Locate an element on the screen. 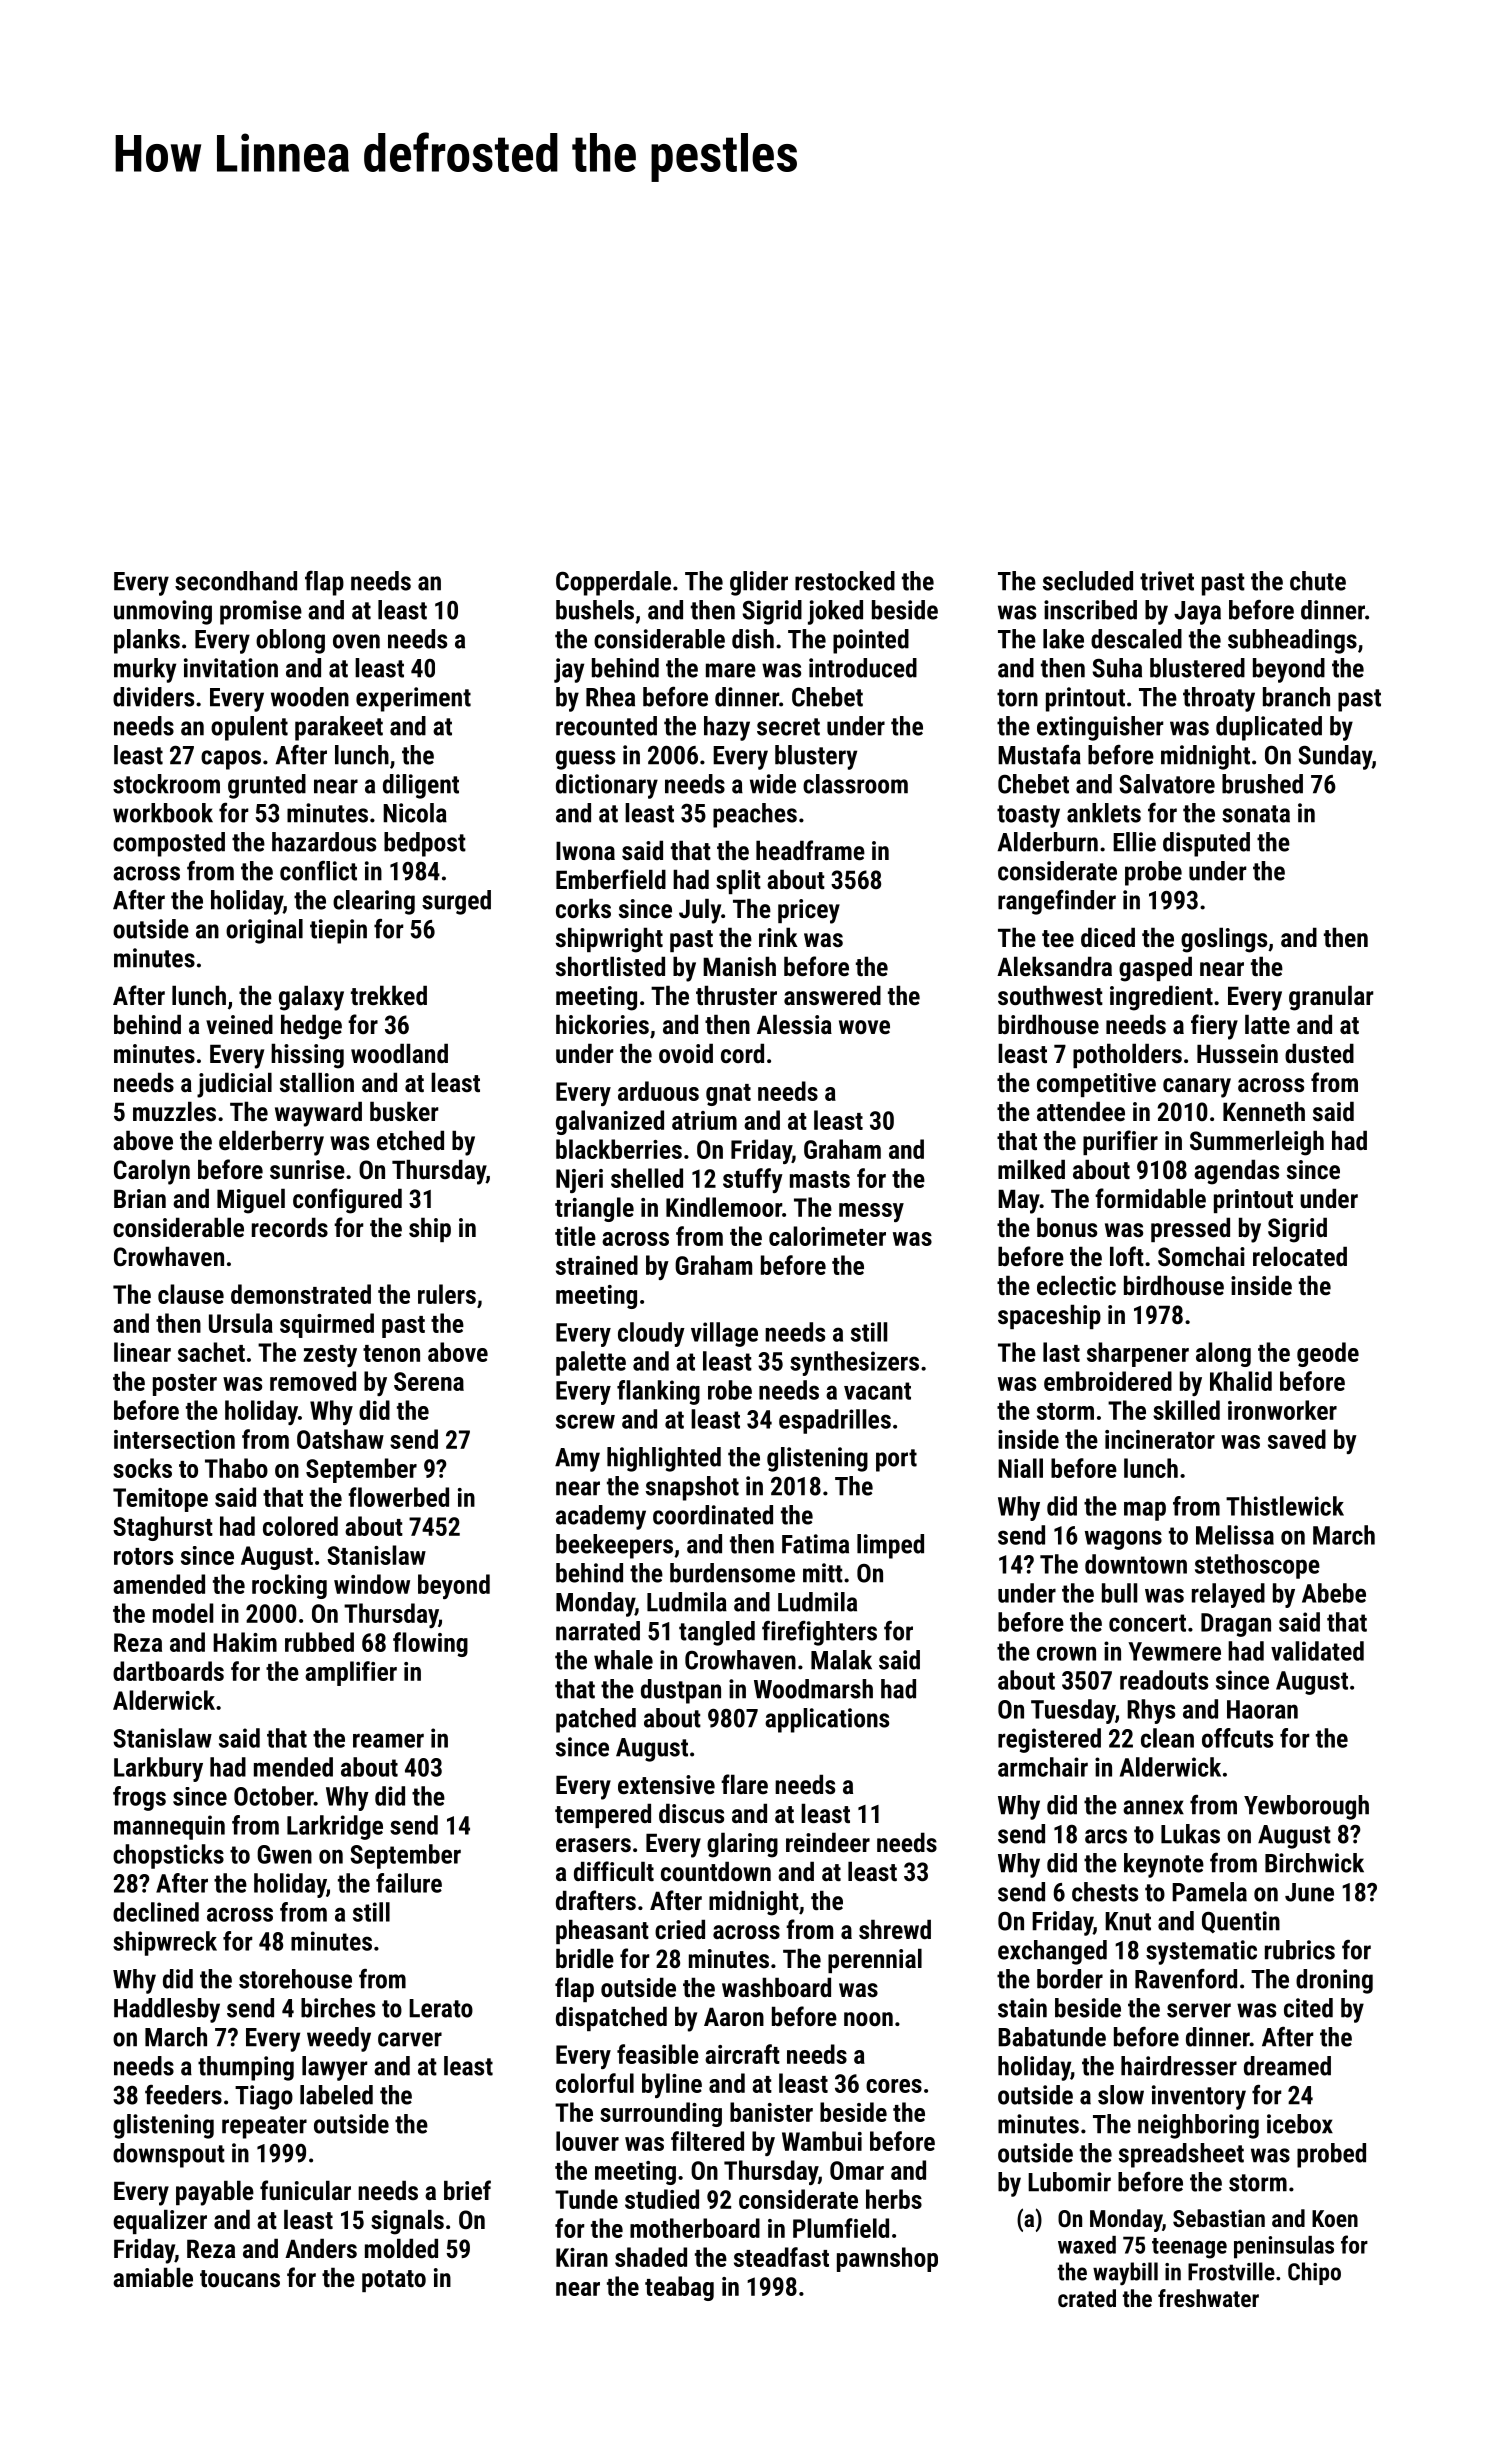  beekeepers is located at coordinates (614, 1546).
